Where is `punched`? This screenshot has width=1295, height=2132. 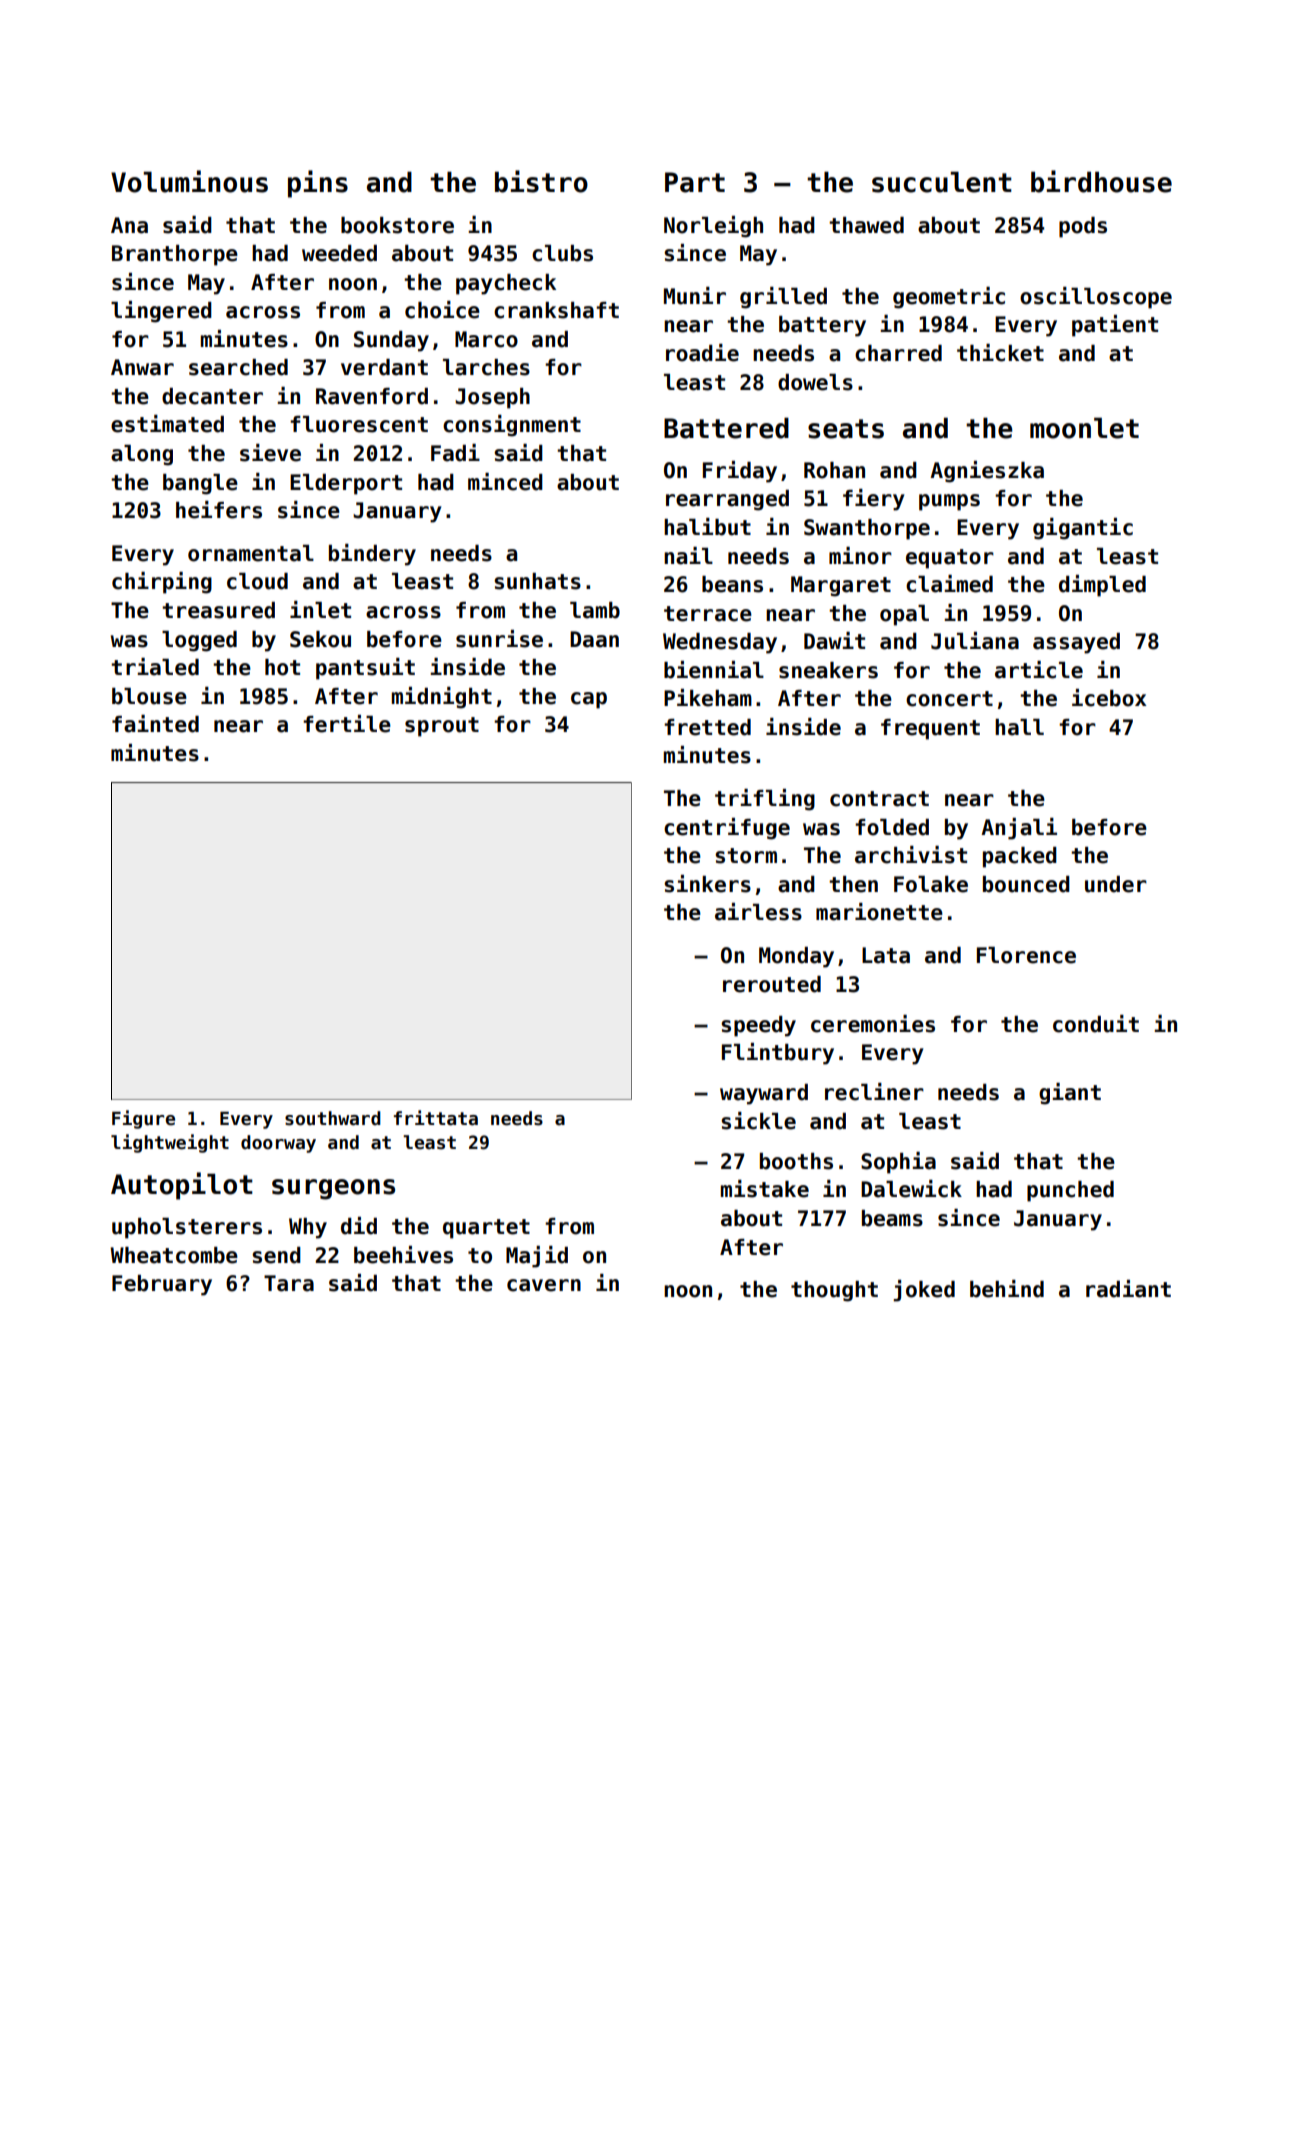
punched is located at coordinates (1070, 1191).
